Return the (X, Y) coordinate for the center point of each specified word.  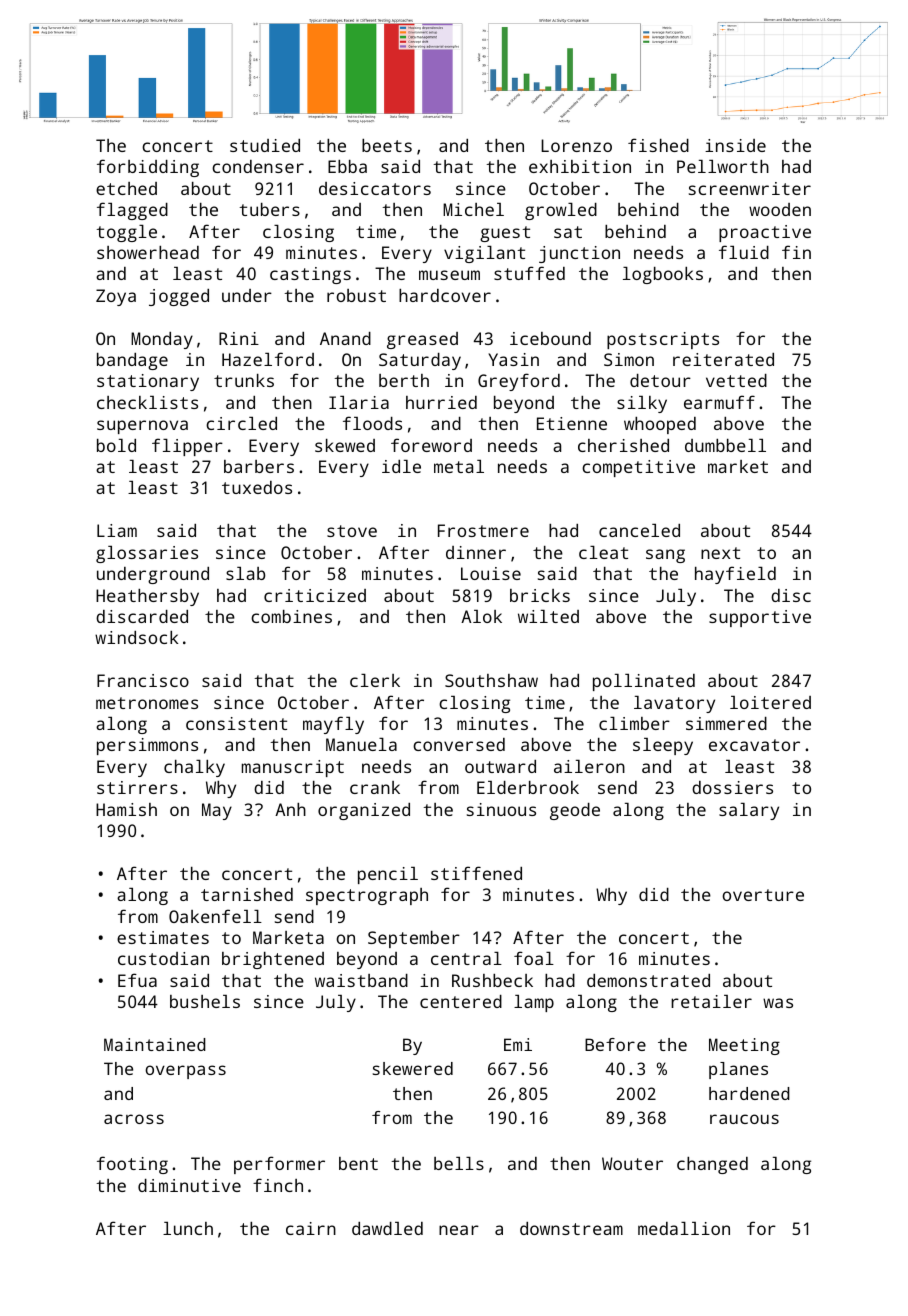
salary (749, 811)
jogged (179, 297)
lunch (188, 1228)
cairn (311, 1228)
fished (658, 145)
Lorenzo (576, 145)
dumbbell (725, 445)
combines (291, 616)
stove (352, 531)
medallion (684, 1228)
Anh (290, 809)
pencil (388, 875)
